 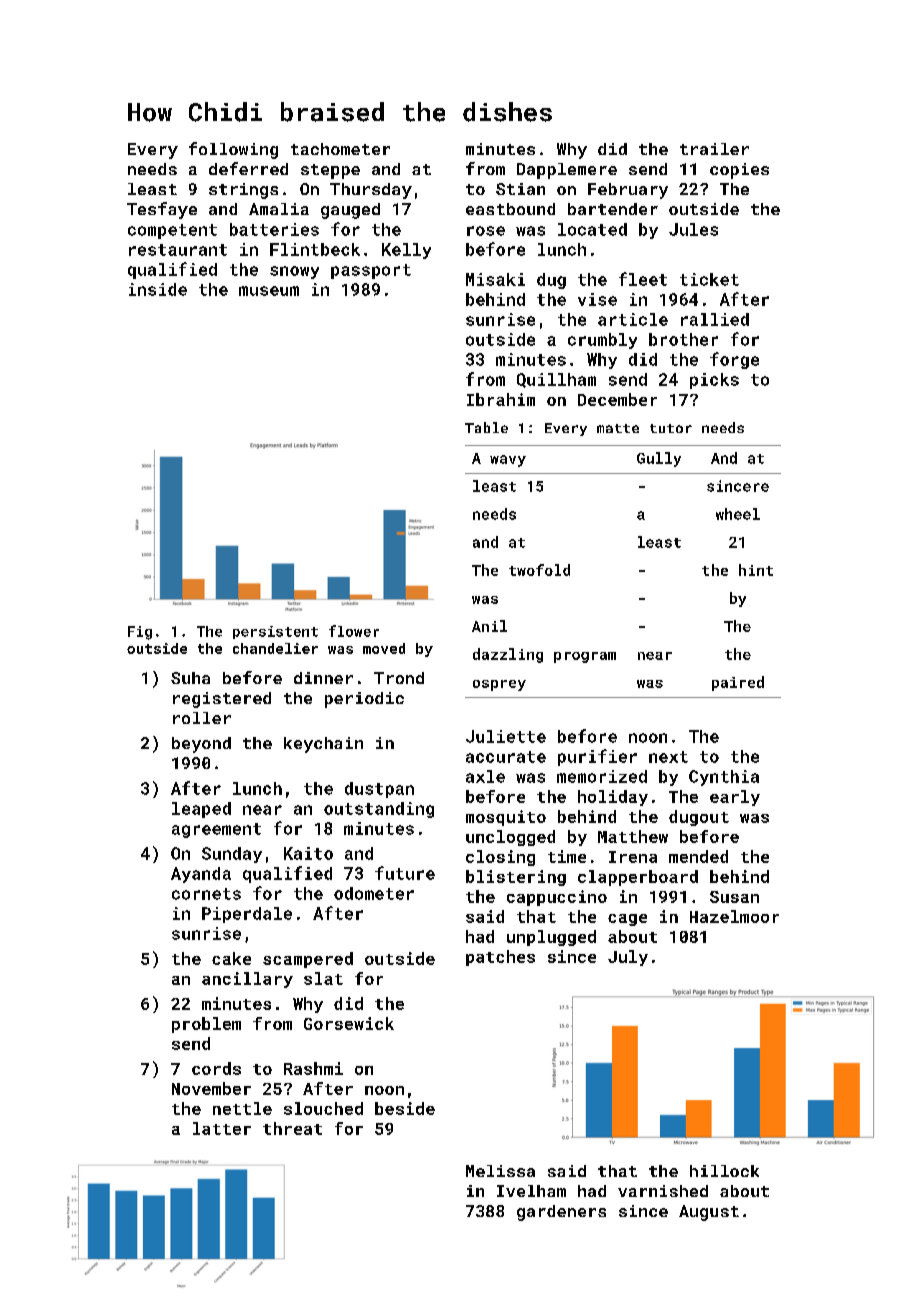 I want to click on purifier, so click(x=597, y=757).
